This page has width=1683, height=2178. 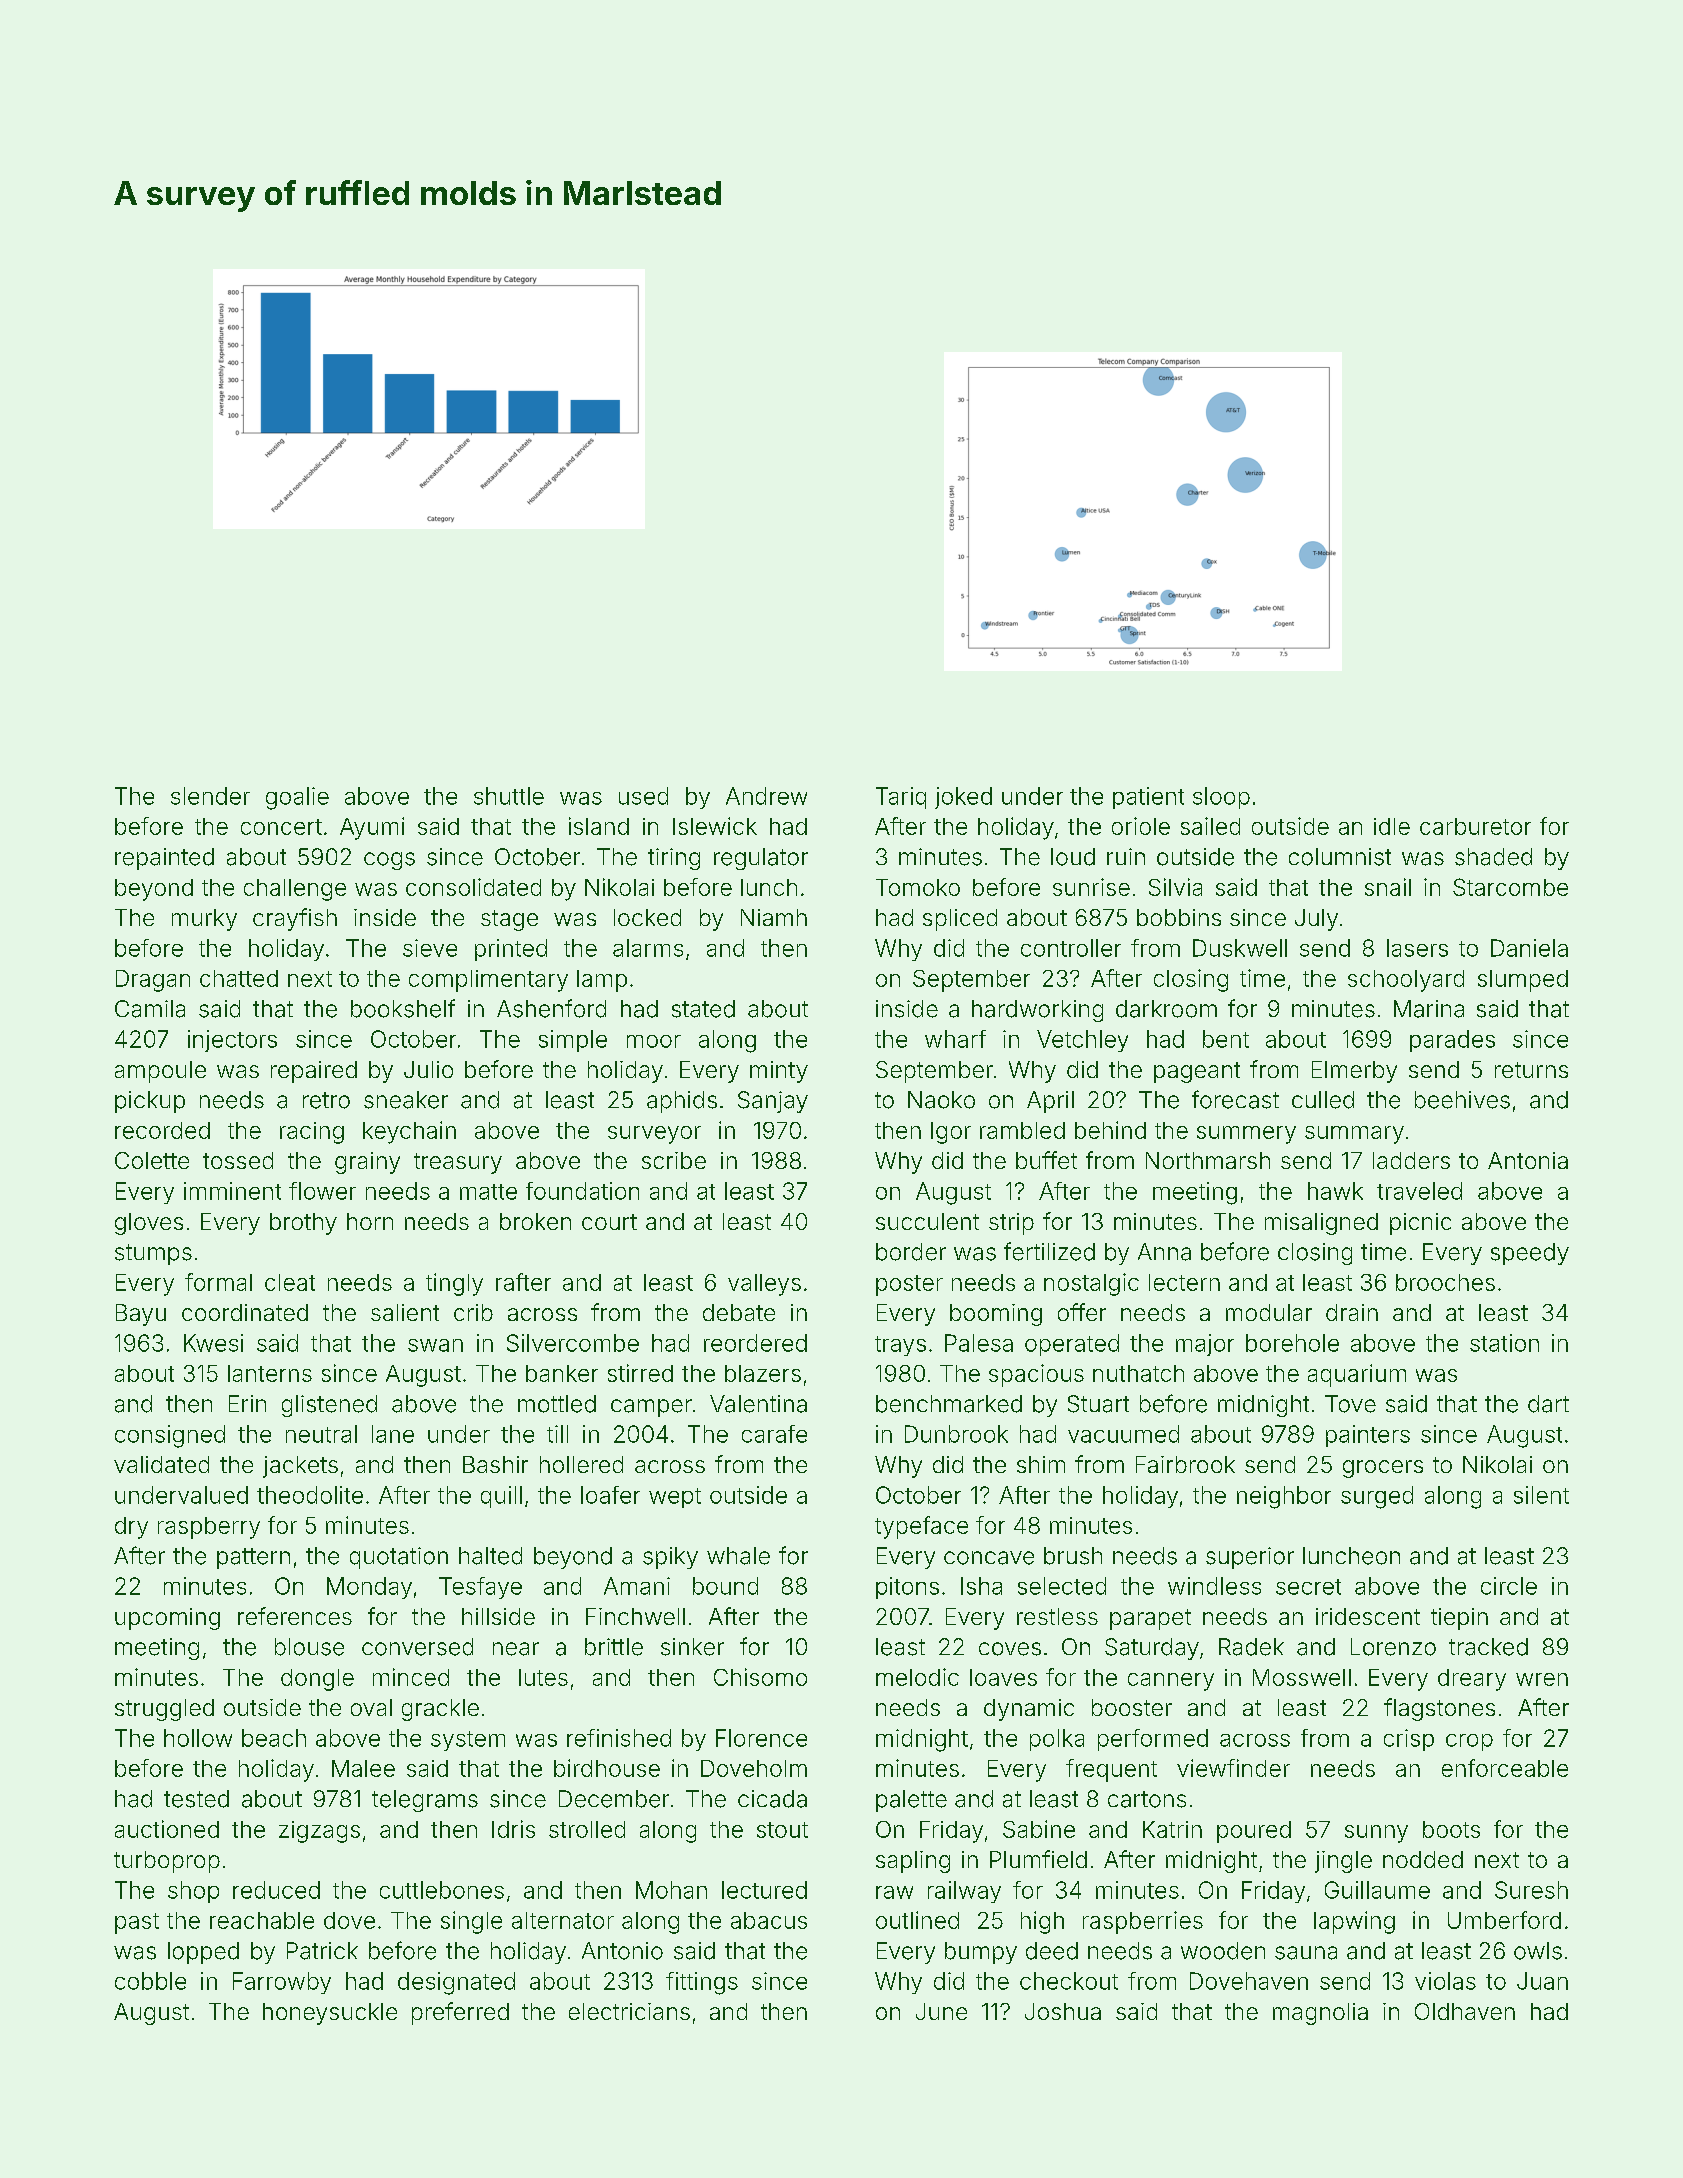 What do you see at coordinates (1148, 798) in the page?
I see `patient` at bounding box center [1148, 798].
